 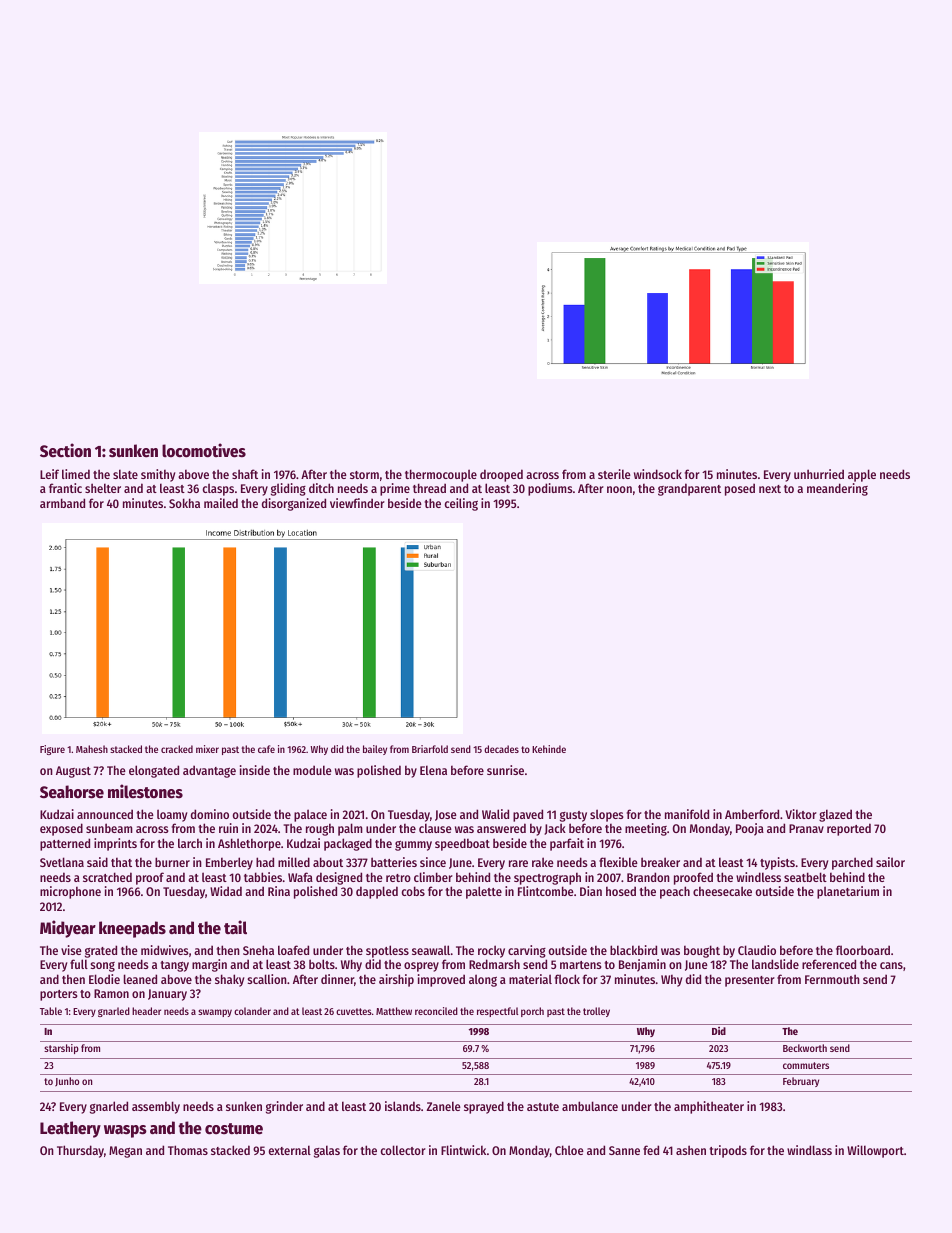 I want to click on sunrise, so click(x=505, y=770).
